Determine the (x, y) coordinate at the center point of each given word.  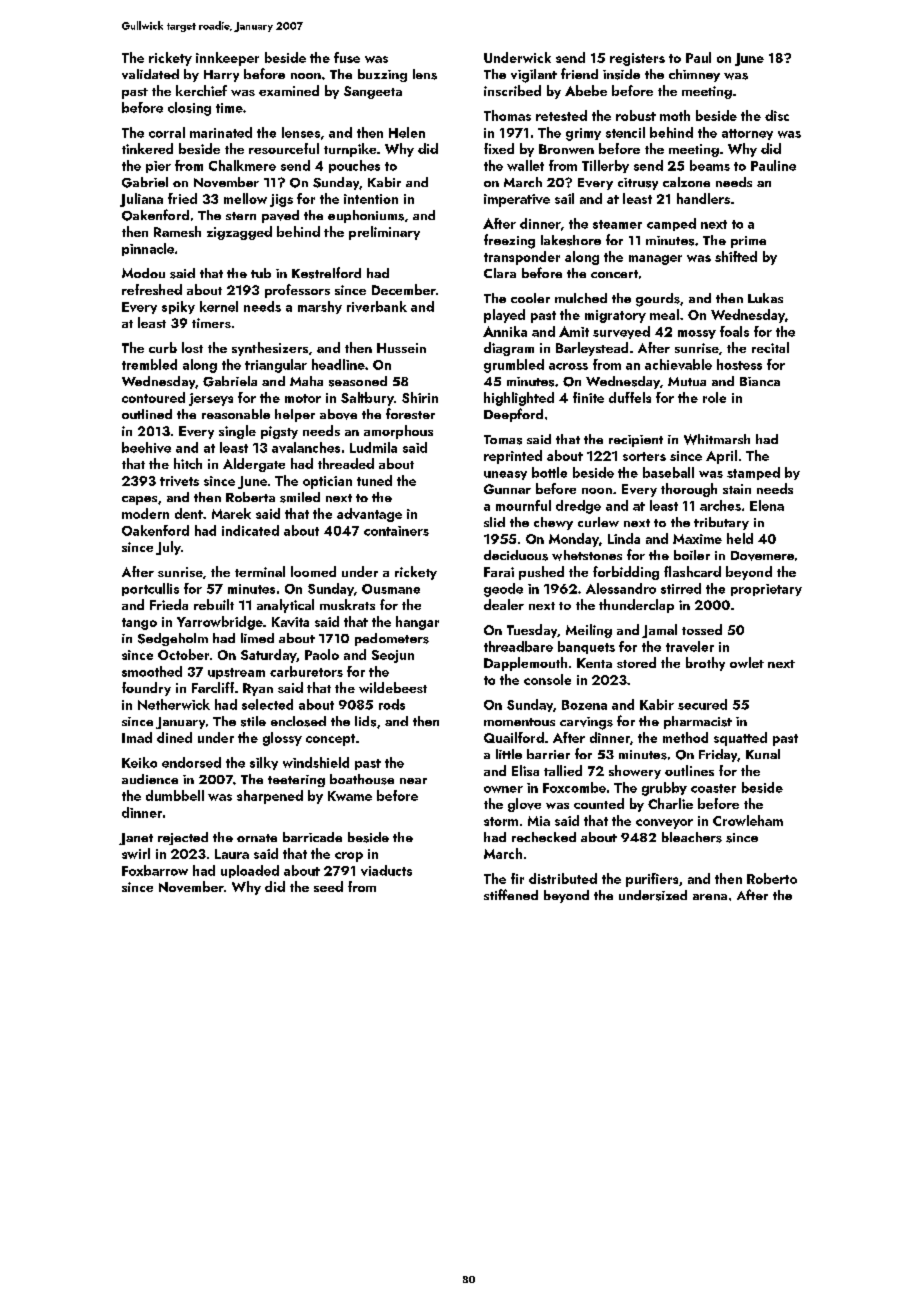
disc (777, 115)
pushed (541, 573)
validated (150, 74)
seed (328, 886)
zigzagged (239, 233)
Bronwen (566, 149)
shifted (736, 256)
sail (564, 198)
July (168, 548)
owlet (747, 662)
